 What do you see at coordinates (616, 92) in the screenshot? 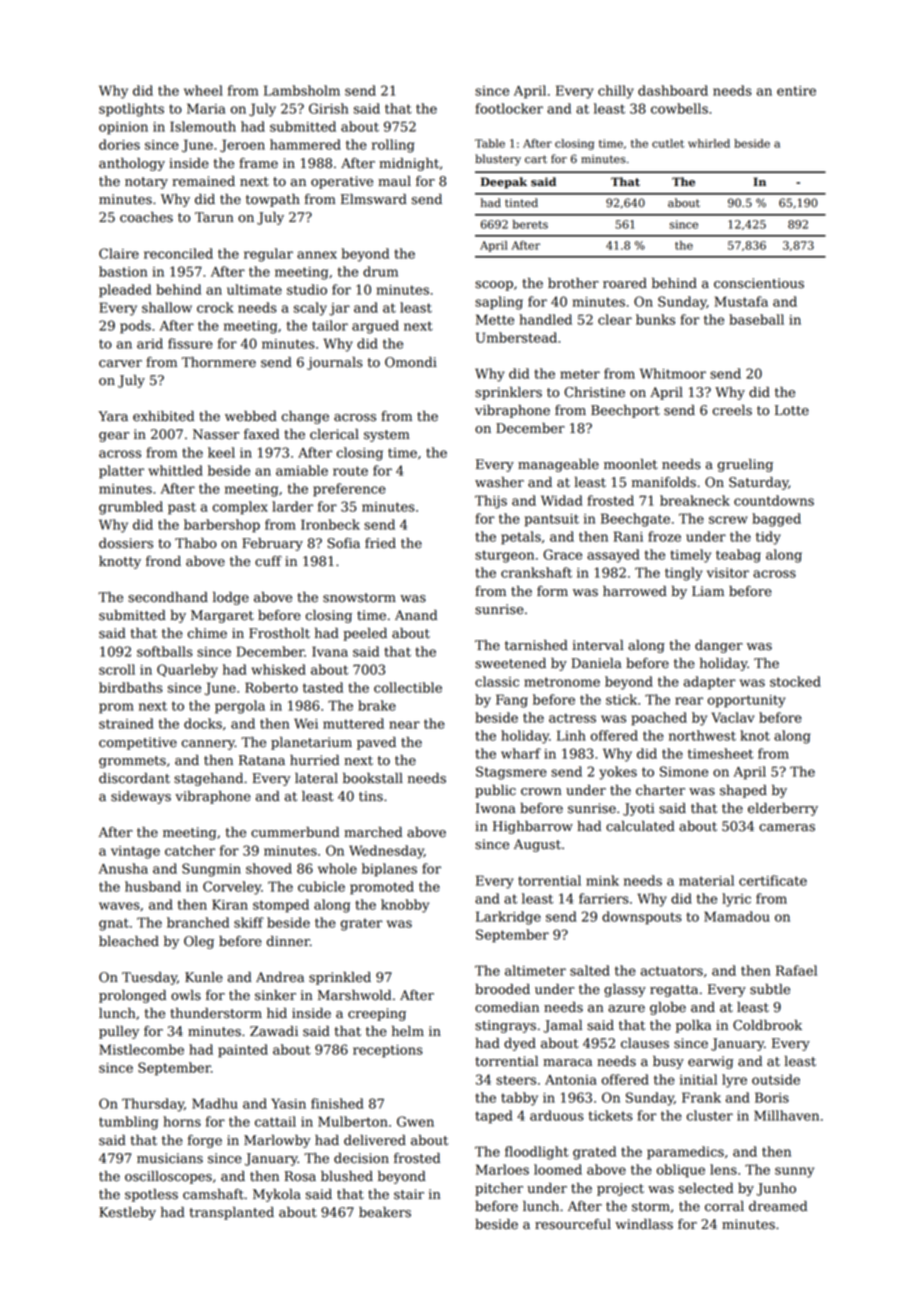
I see `chilly` at bounding box center [616, 92].
